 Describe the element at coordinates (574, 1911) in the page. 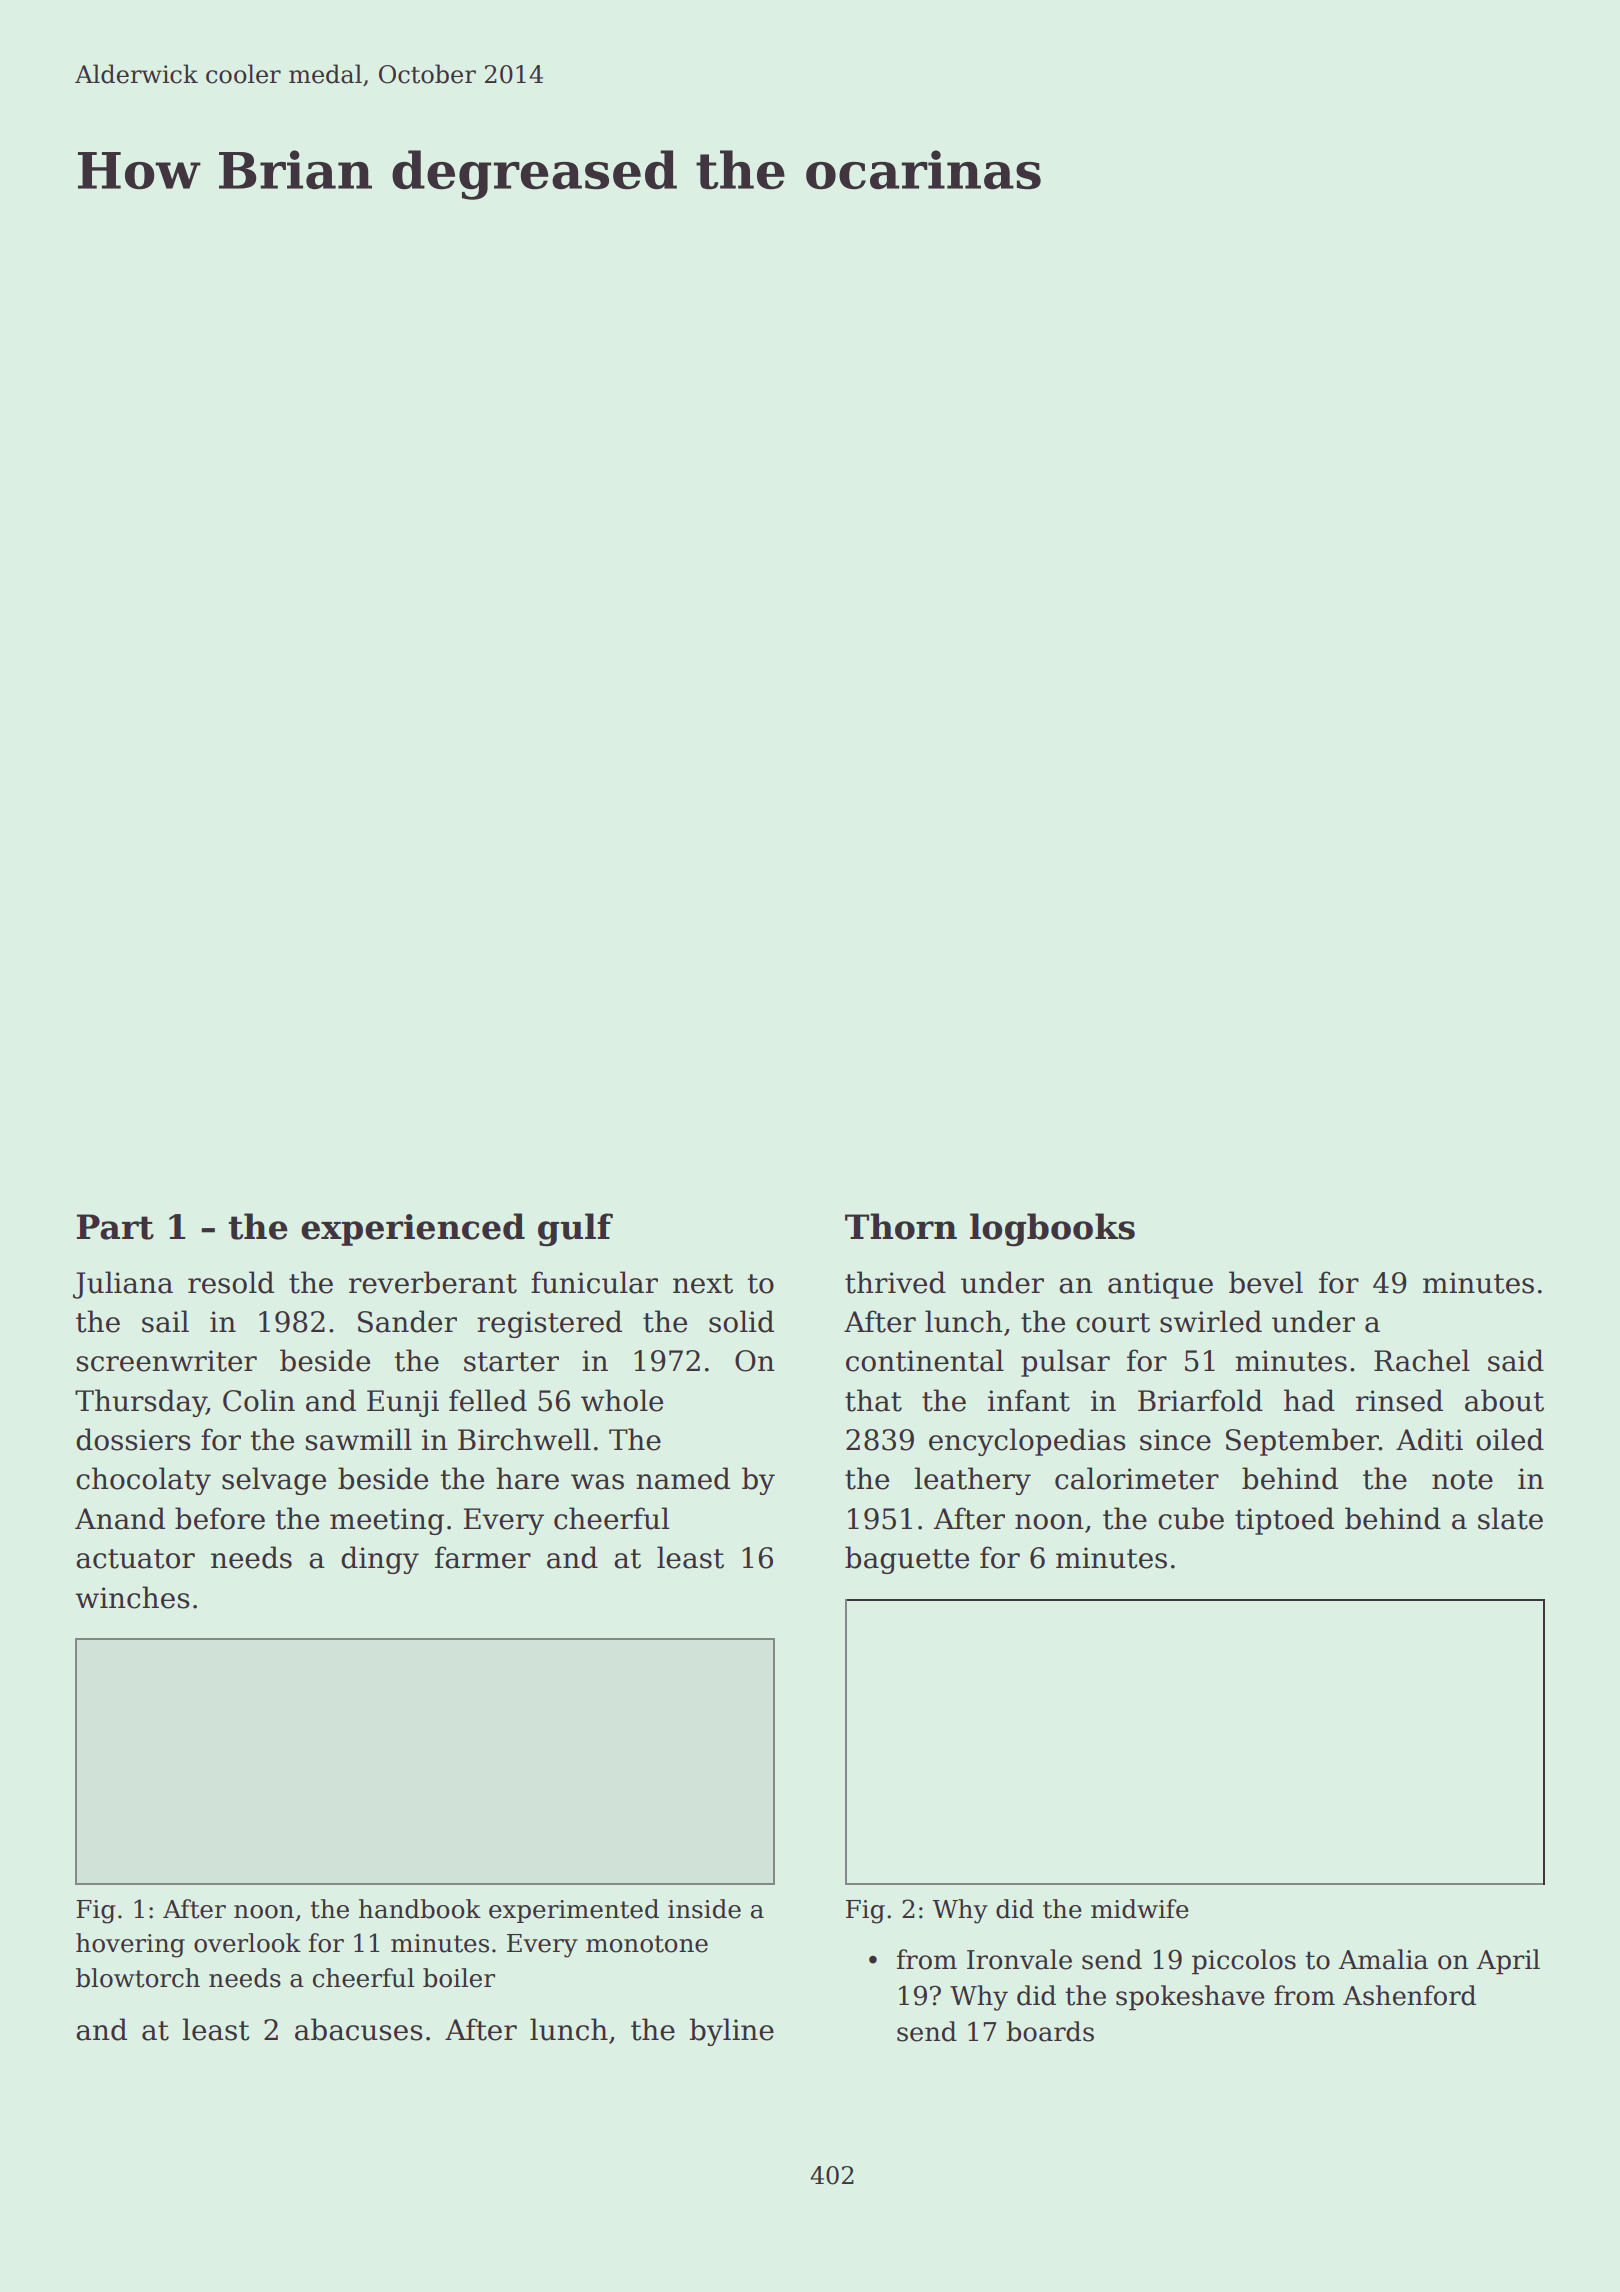

I see `experimented` at that location.
